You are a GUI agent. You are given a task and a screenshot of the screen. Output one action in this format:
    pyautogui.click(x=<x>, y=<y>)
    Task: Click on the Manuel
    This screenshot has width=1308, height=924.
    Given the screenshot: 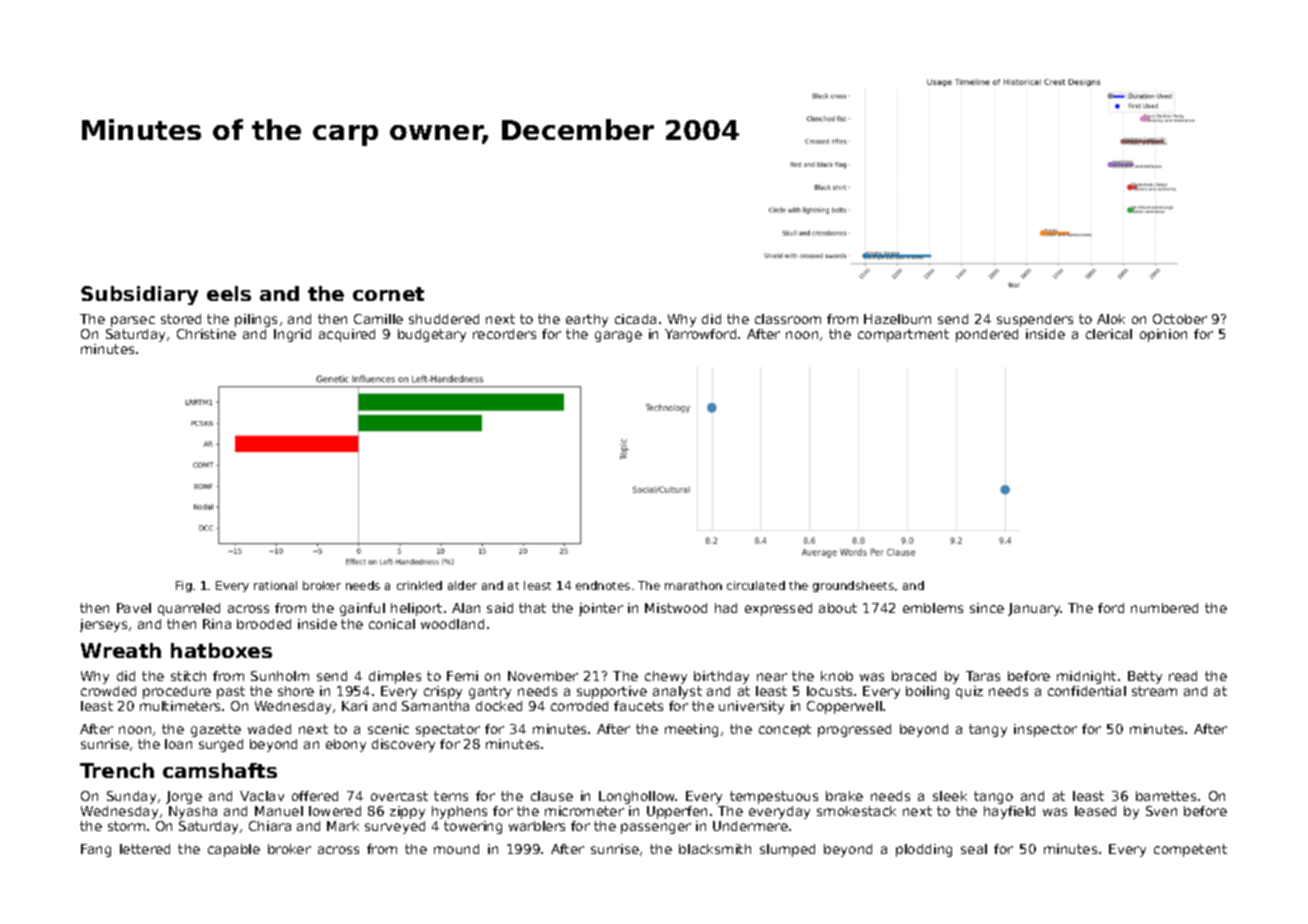 What is the action you would take?
    pyautogui.click(x=279, y=811)
